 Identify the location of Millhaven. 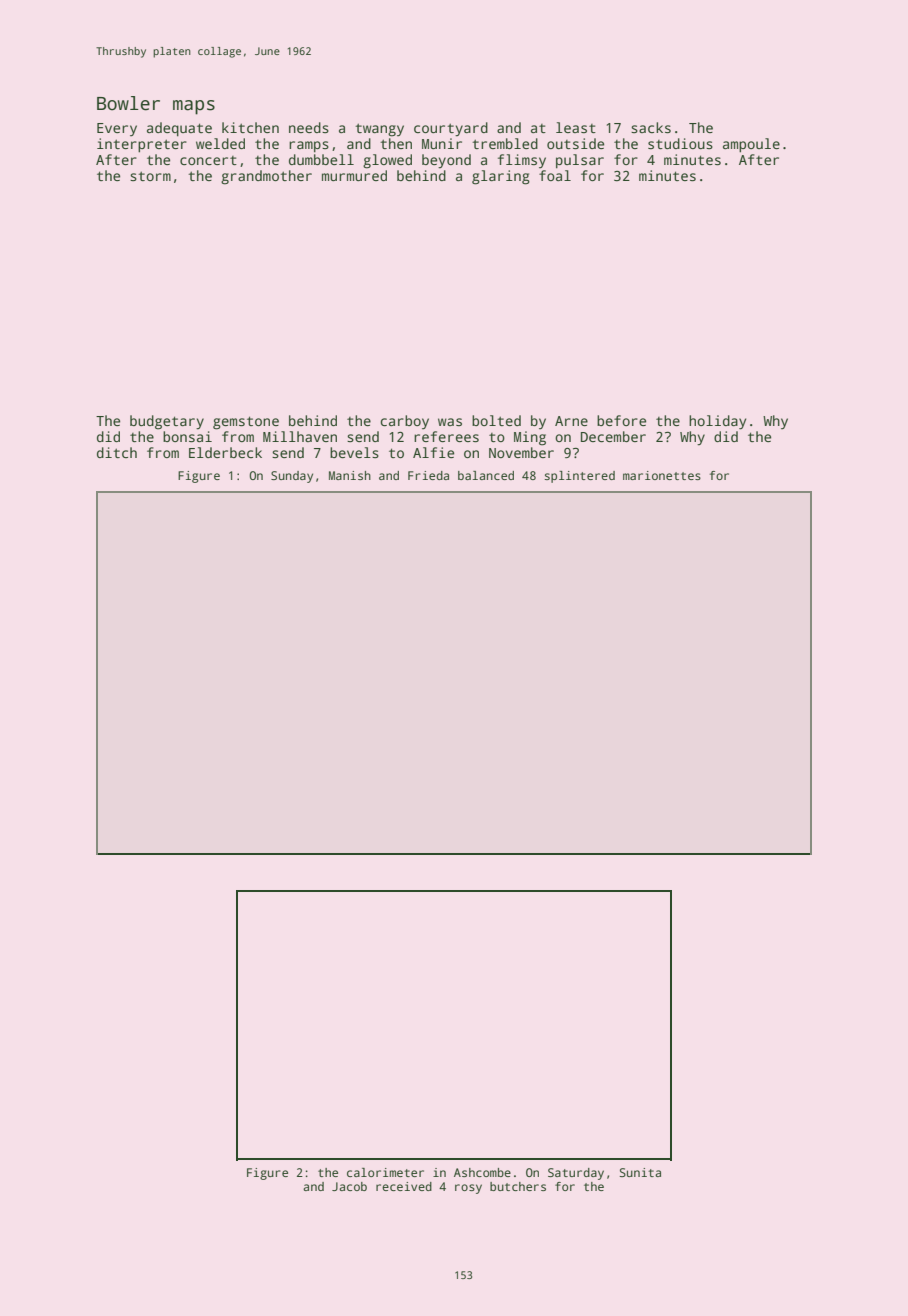
(300, 436).
